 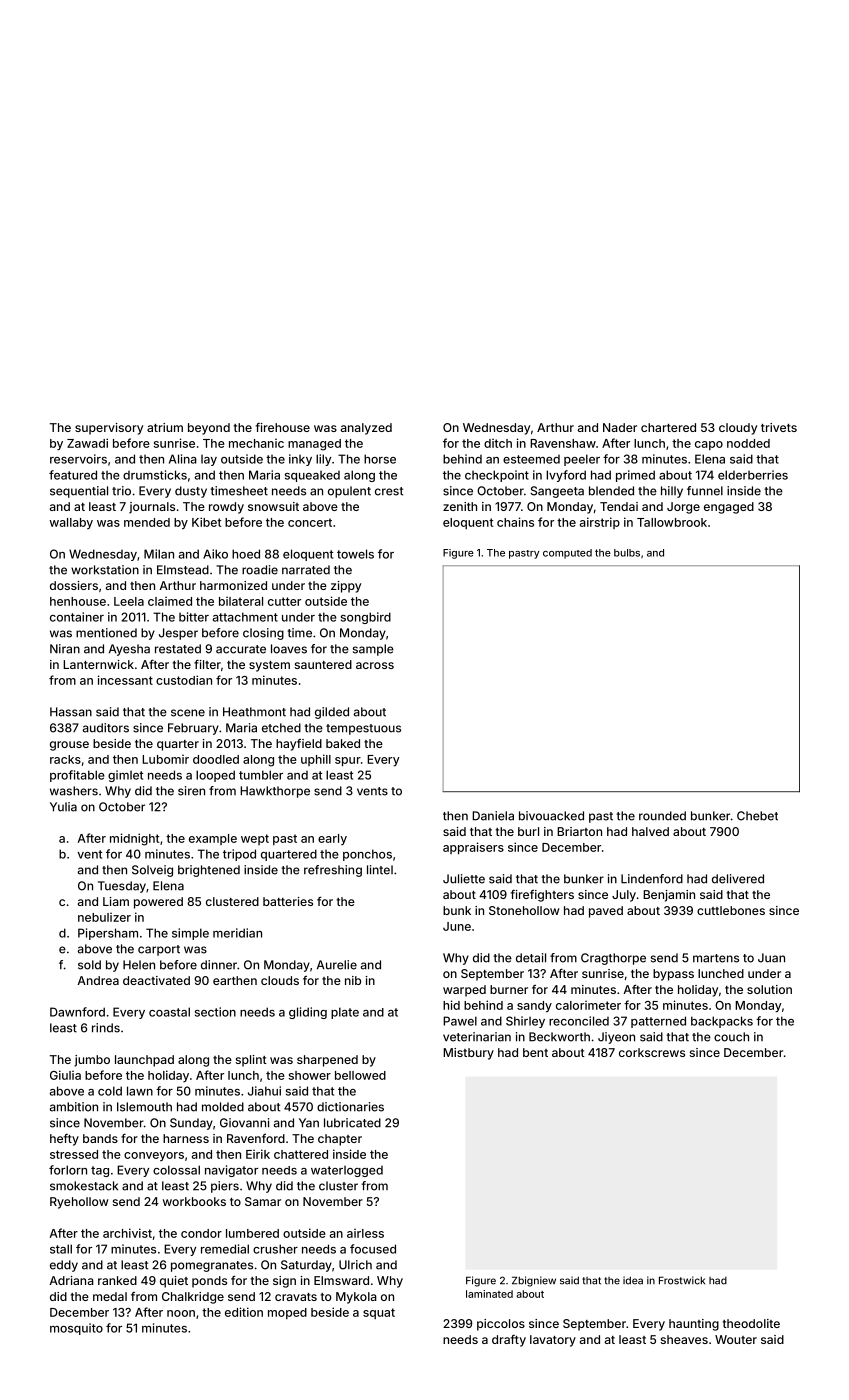 What do you see at coordinates (366, 429) in the screenshot?
I see `analyzed` at bounding box center [366, 429].
